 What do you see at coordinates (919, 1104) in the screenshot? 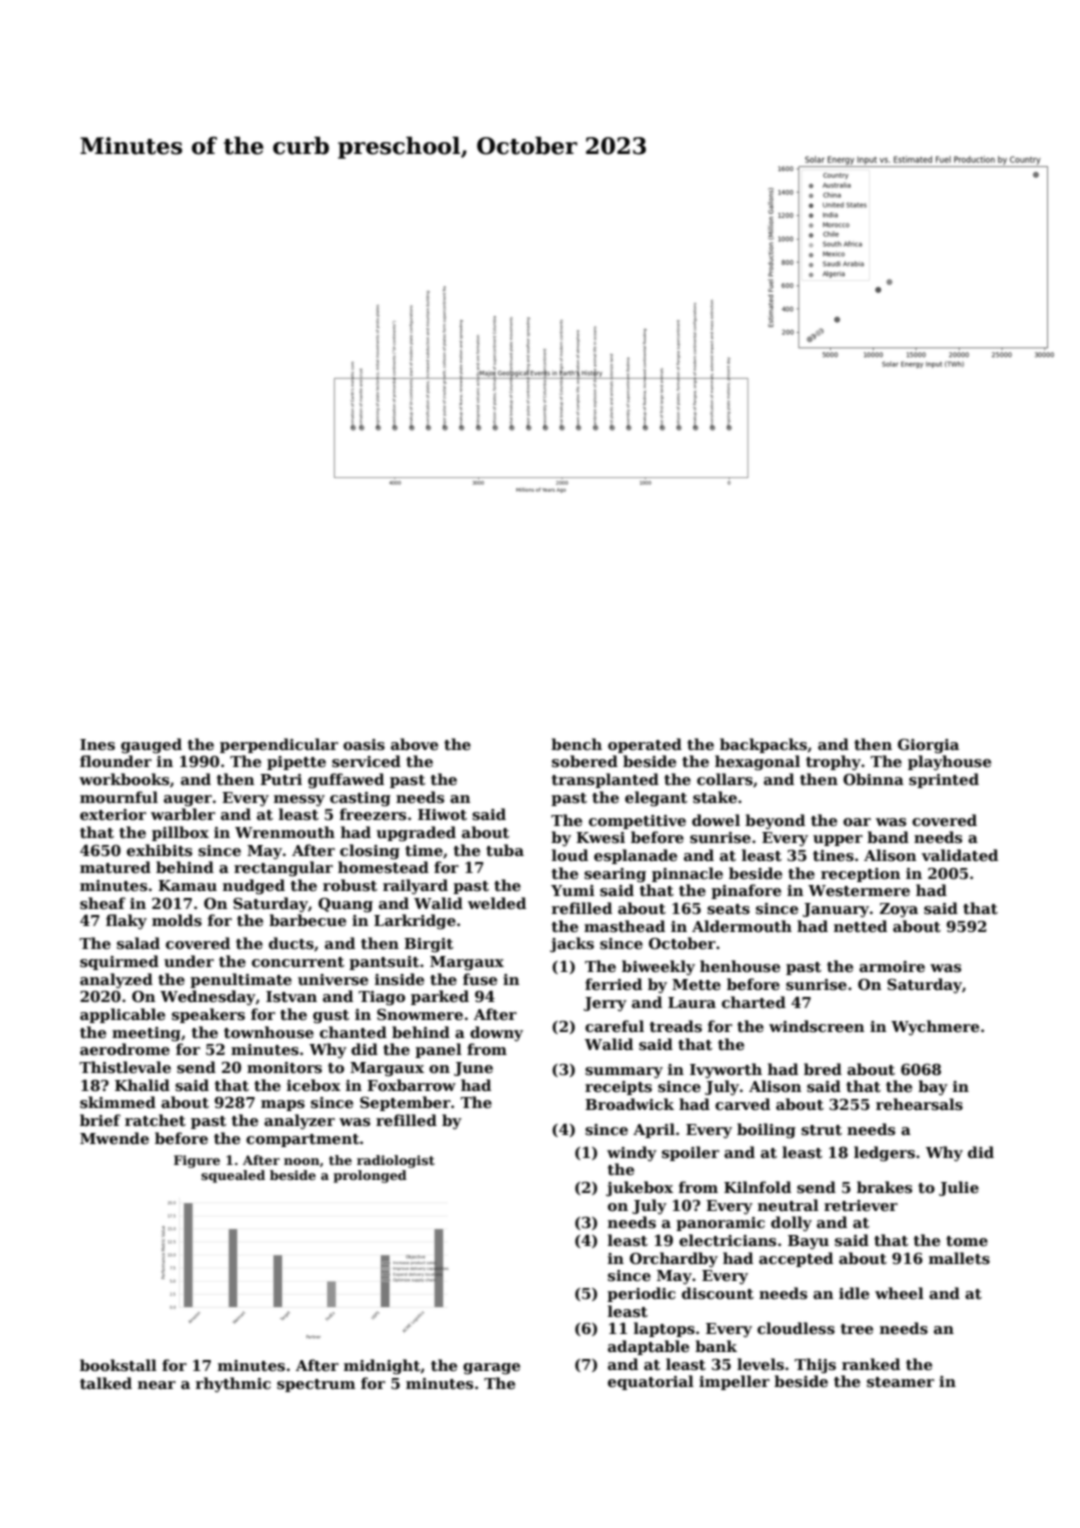
I see `rehearsals` at bounding box center [919, 1104].
